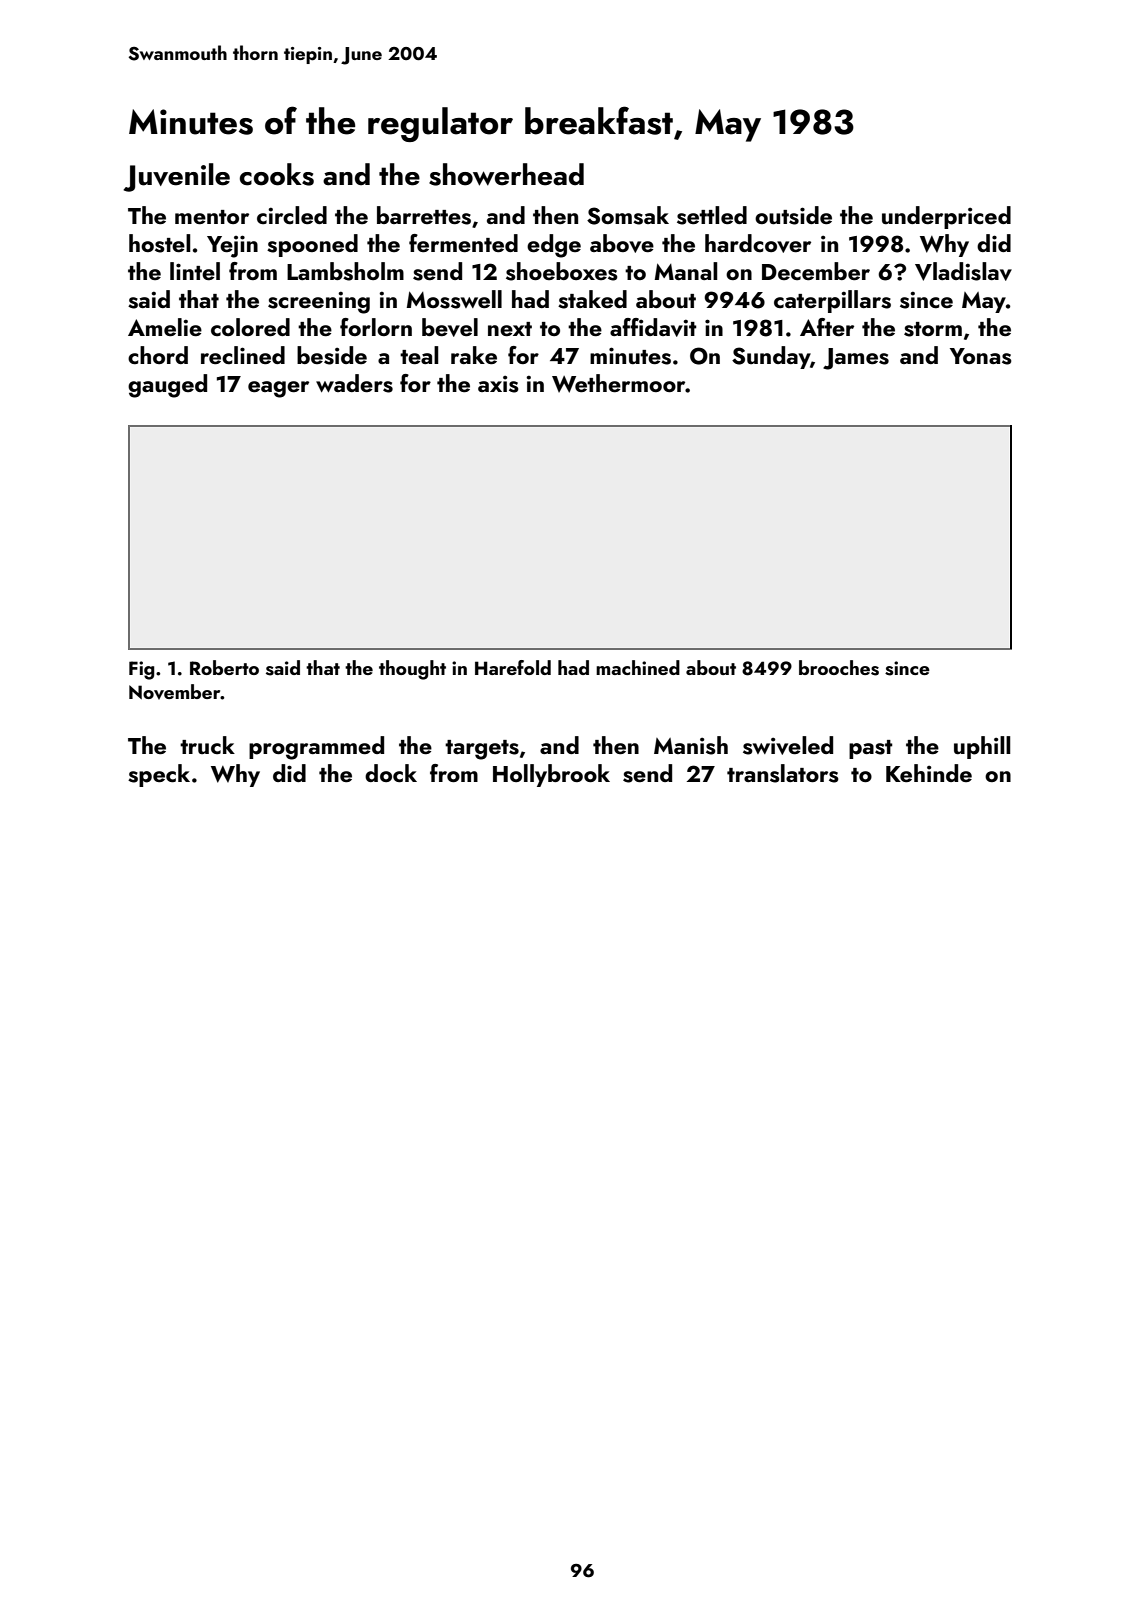 This screenshot has height=1619, width=1140. Describe the element at coordinates (551, 775) in the screenshot. I see `Hollybrook` at that location.
